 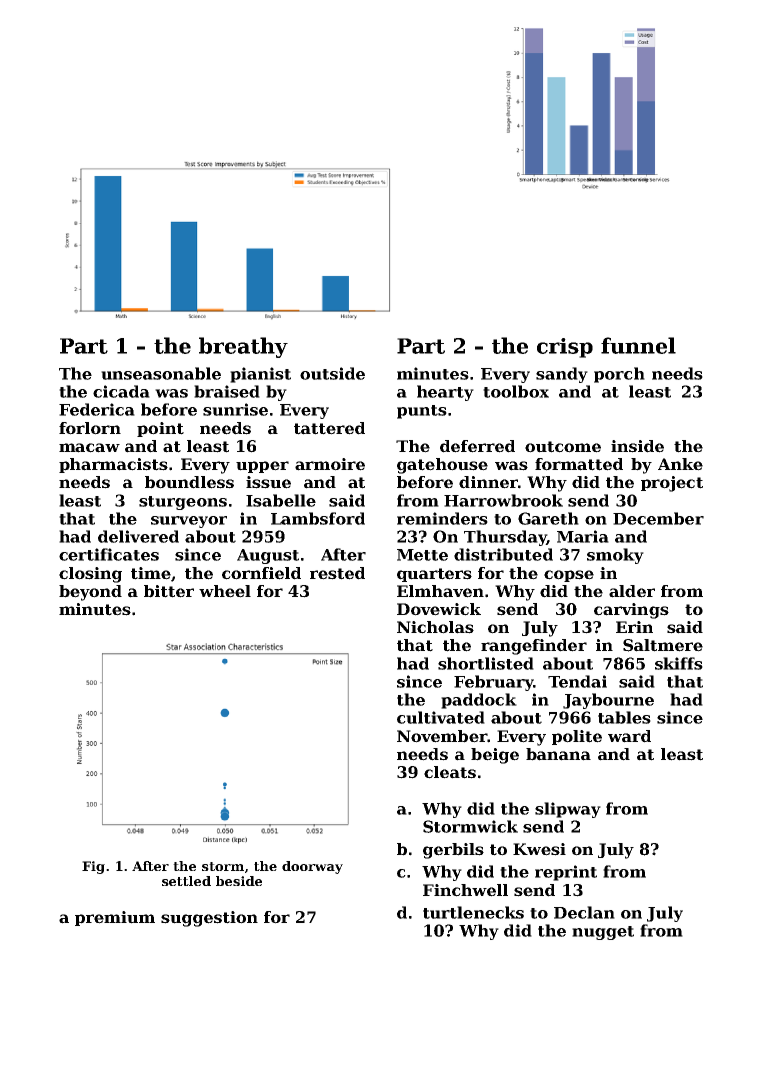 I want to click on unseasonable, so click(x=161, y=373).
